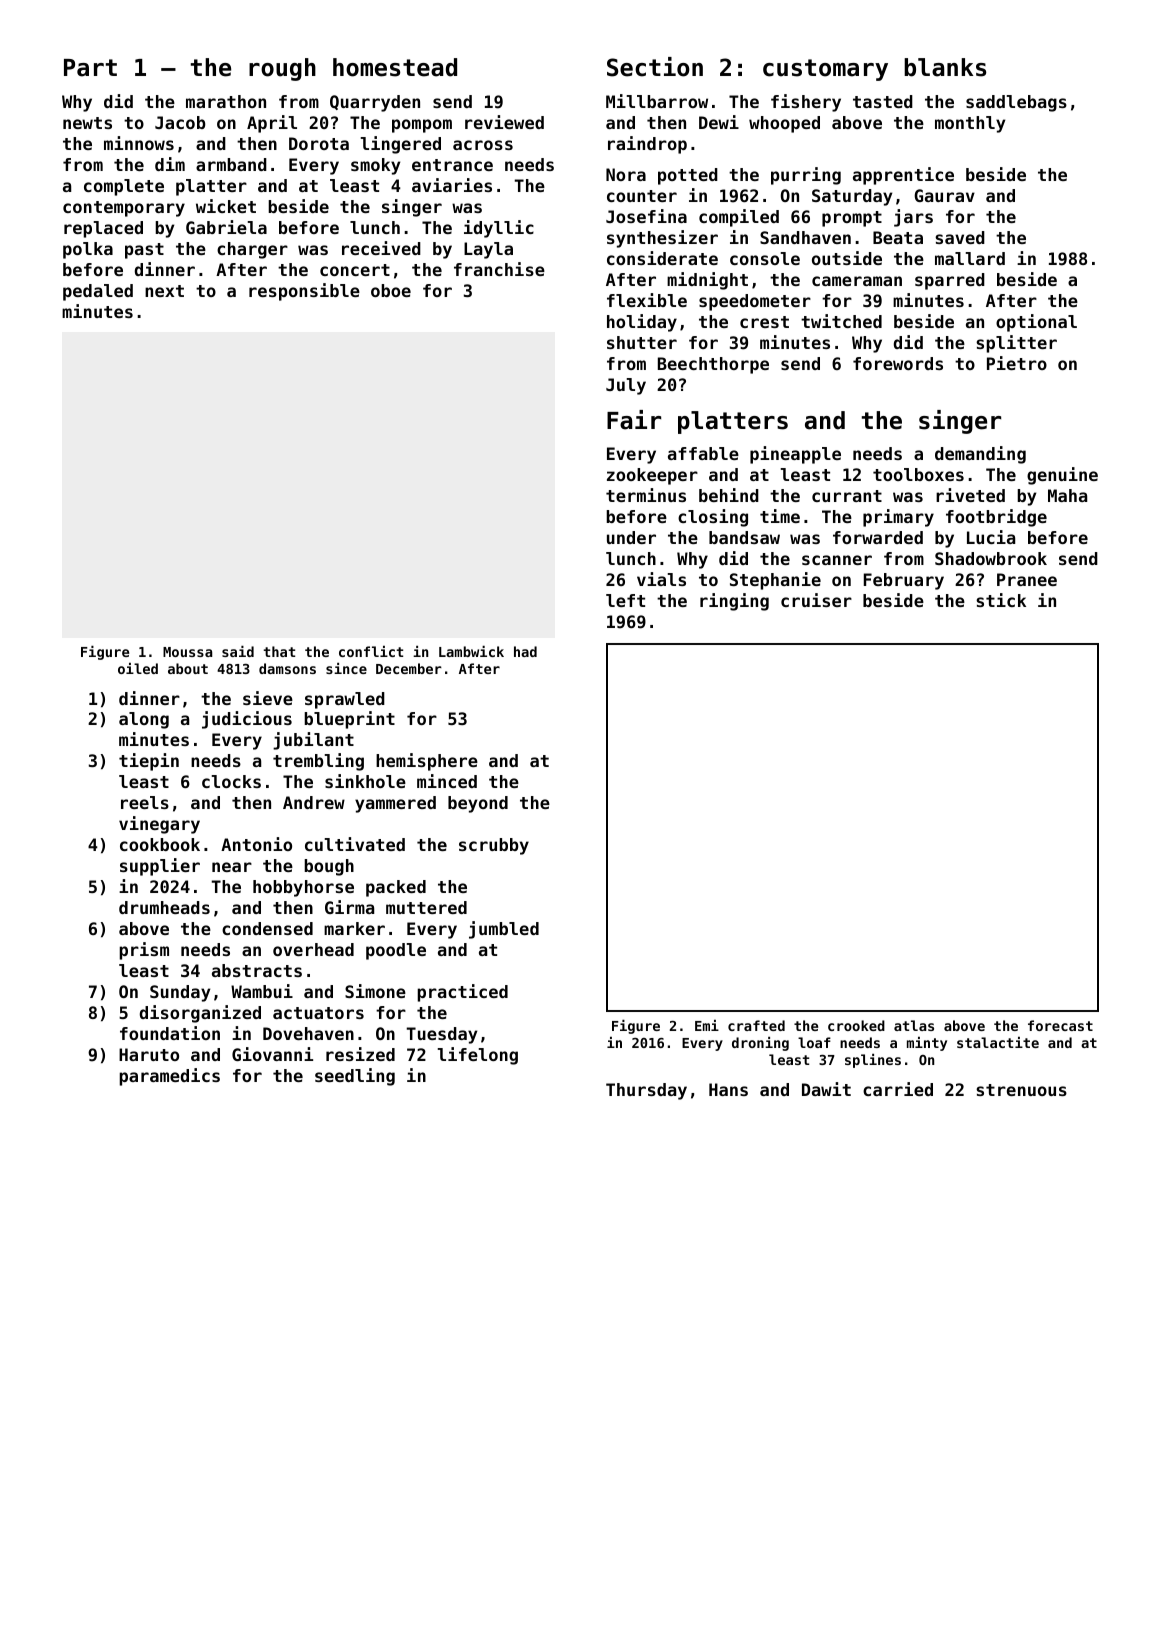  What do you see at coordinates (1060, 1025) in the image?
I see `forecast` at bounding box center [1060, 1025].
